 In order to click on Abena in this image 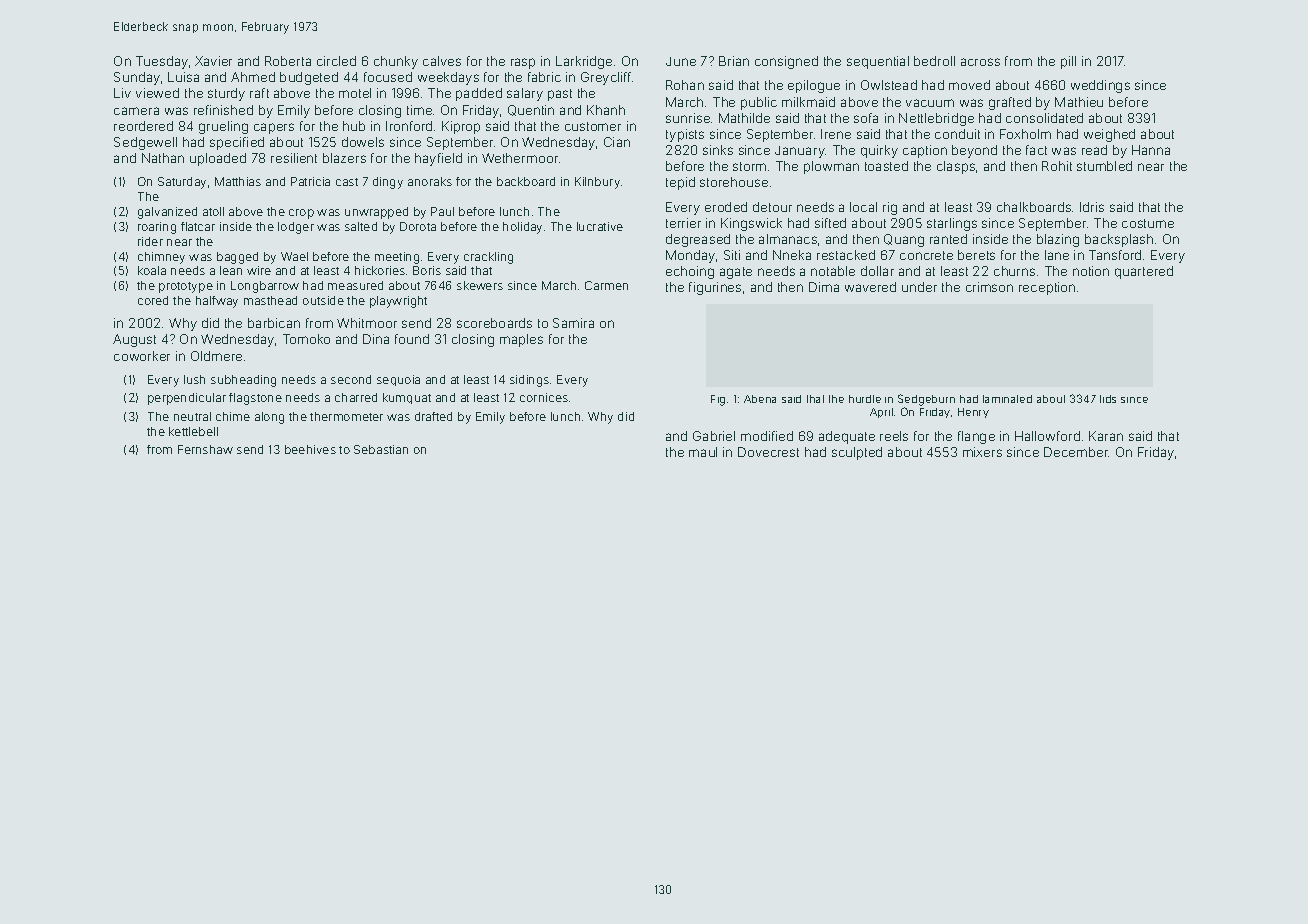, I will do `click(760, 399)`.
